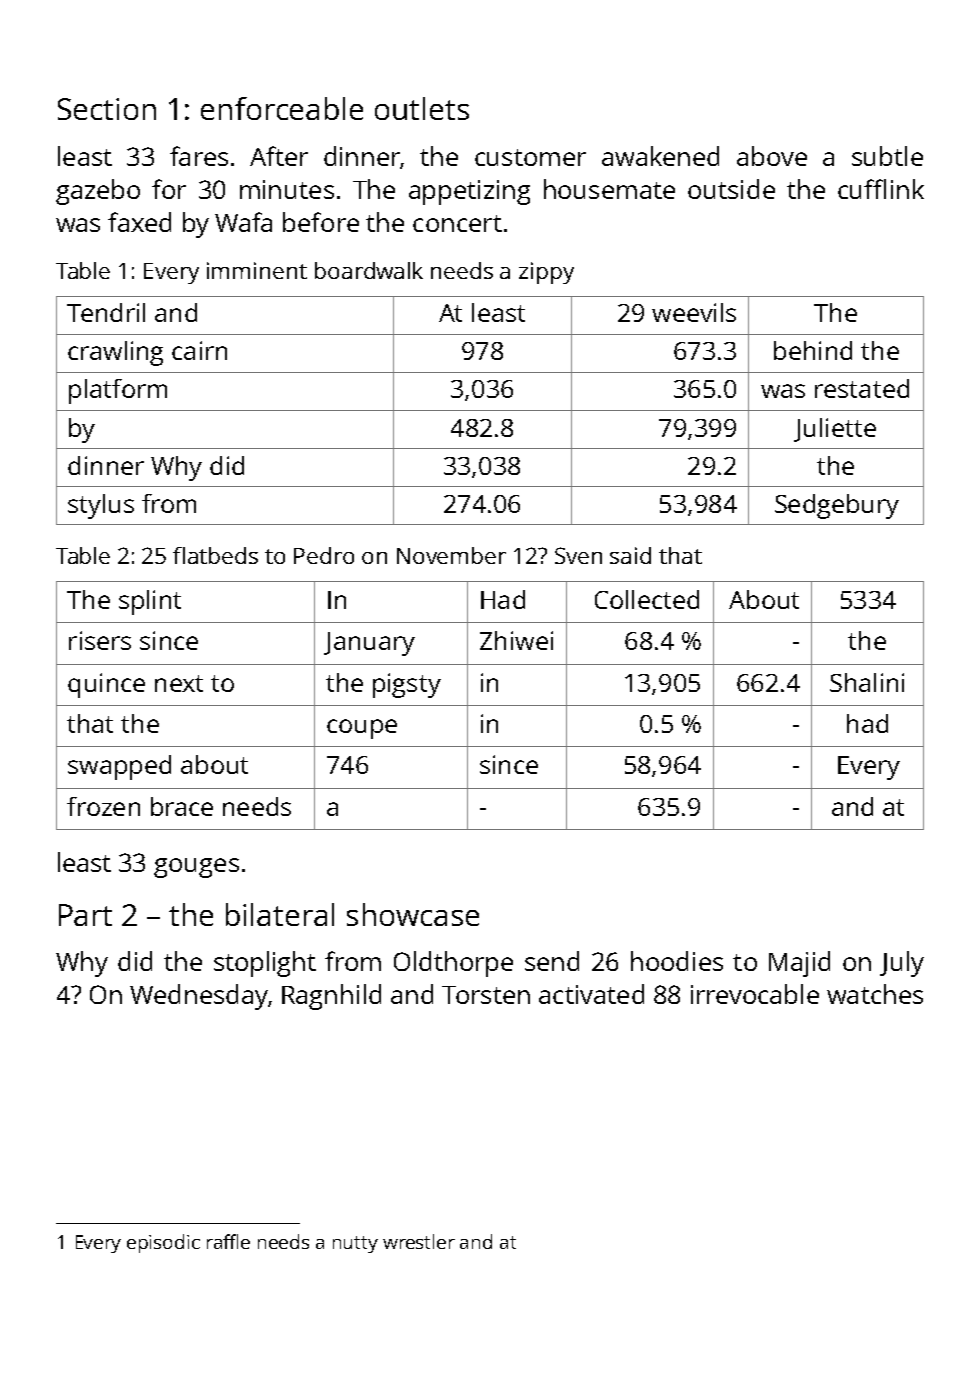 The height and width of the page is (1392, 980). I want to click on crawling, so click(115, 353).
